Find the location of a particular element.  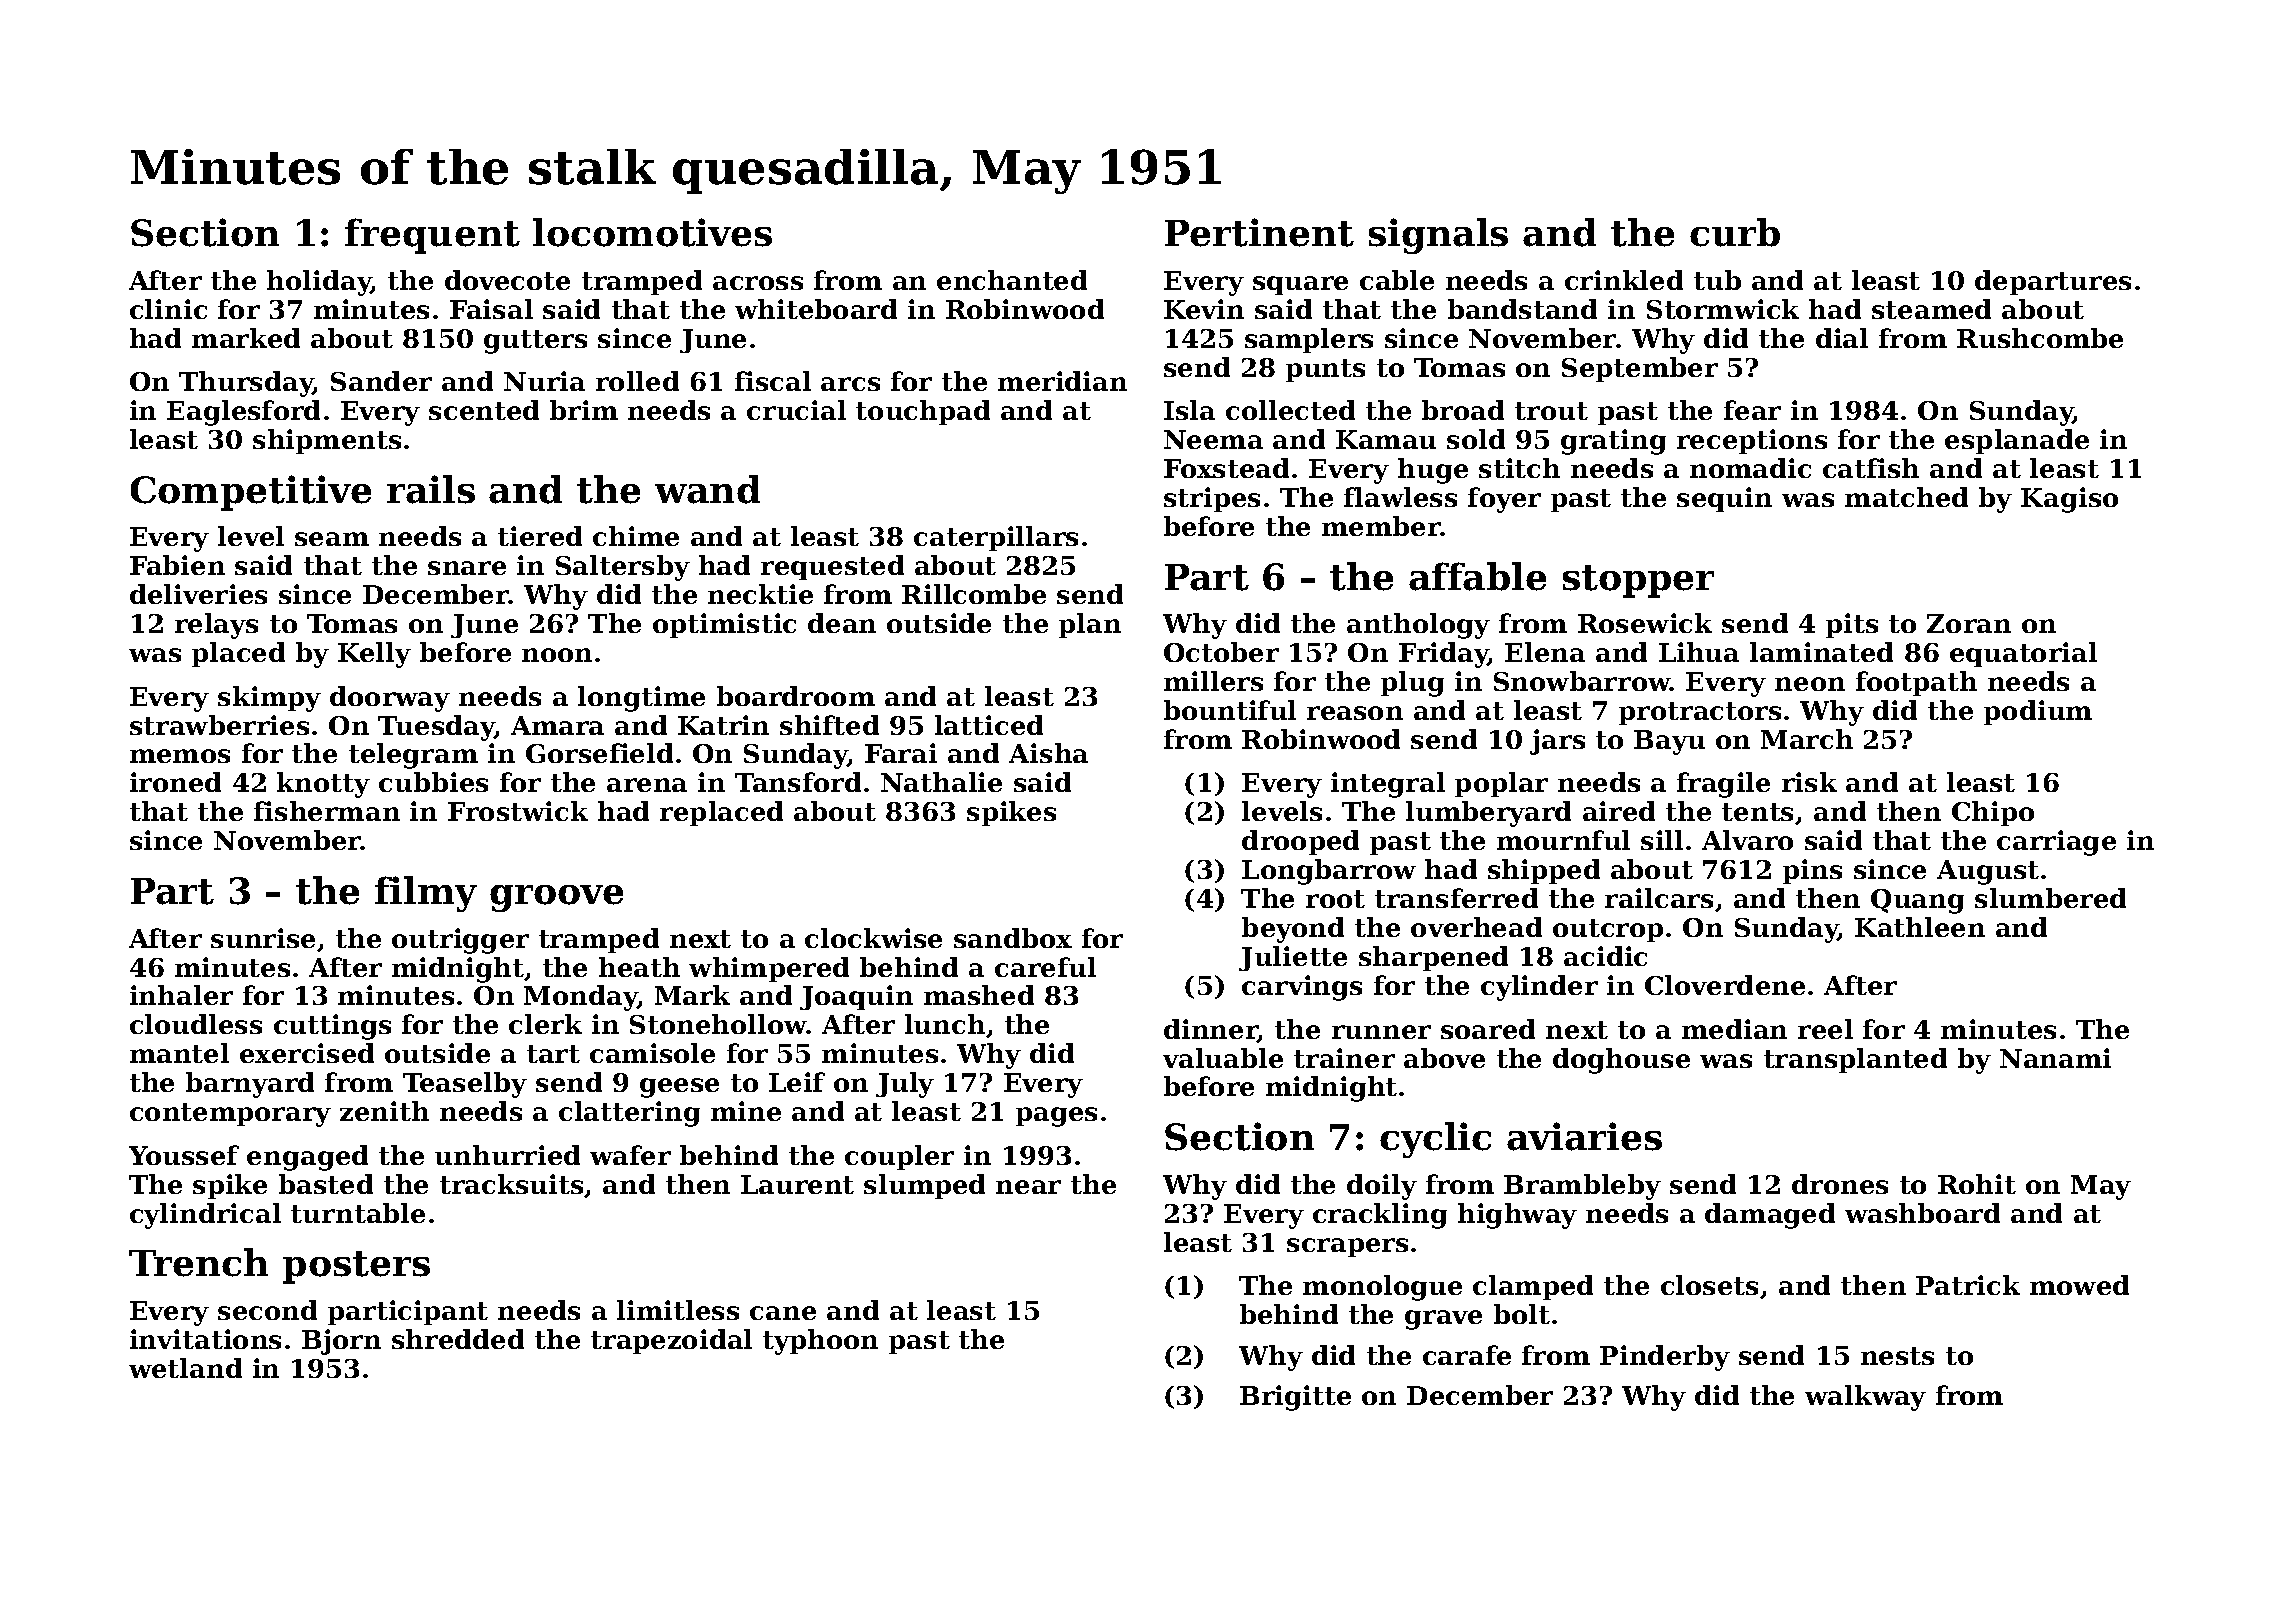

coupler is located at coordinates (899, 1157).
